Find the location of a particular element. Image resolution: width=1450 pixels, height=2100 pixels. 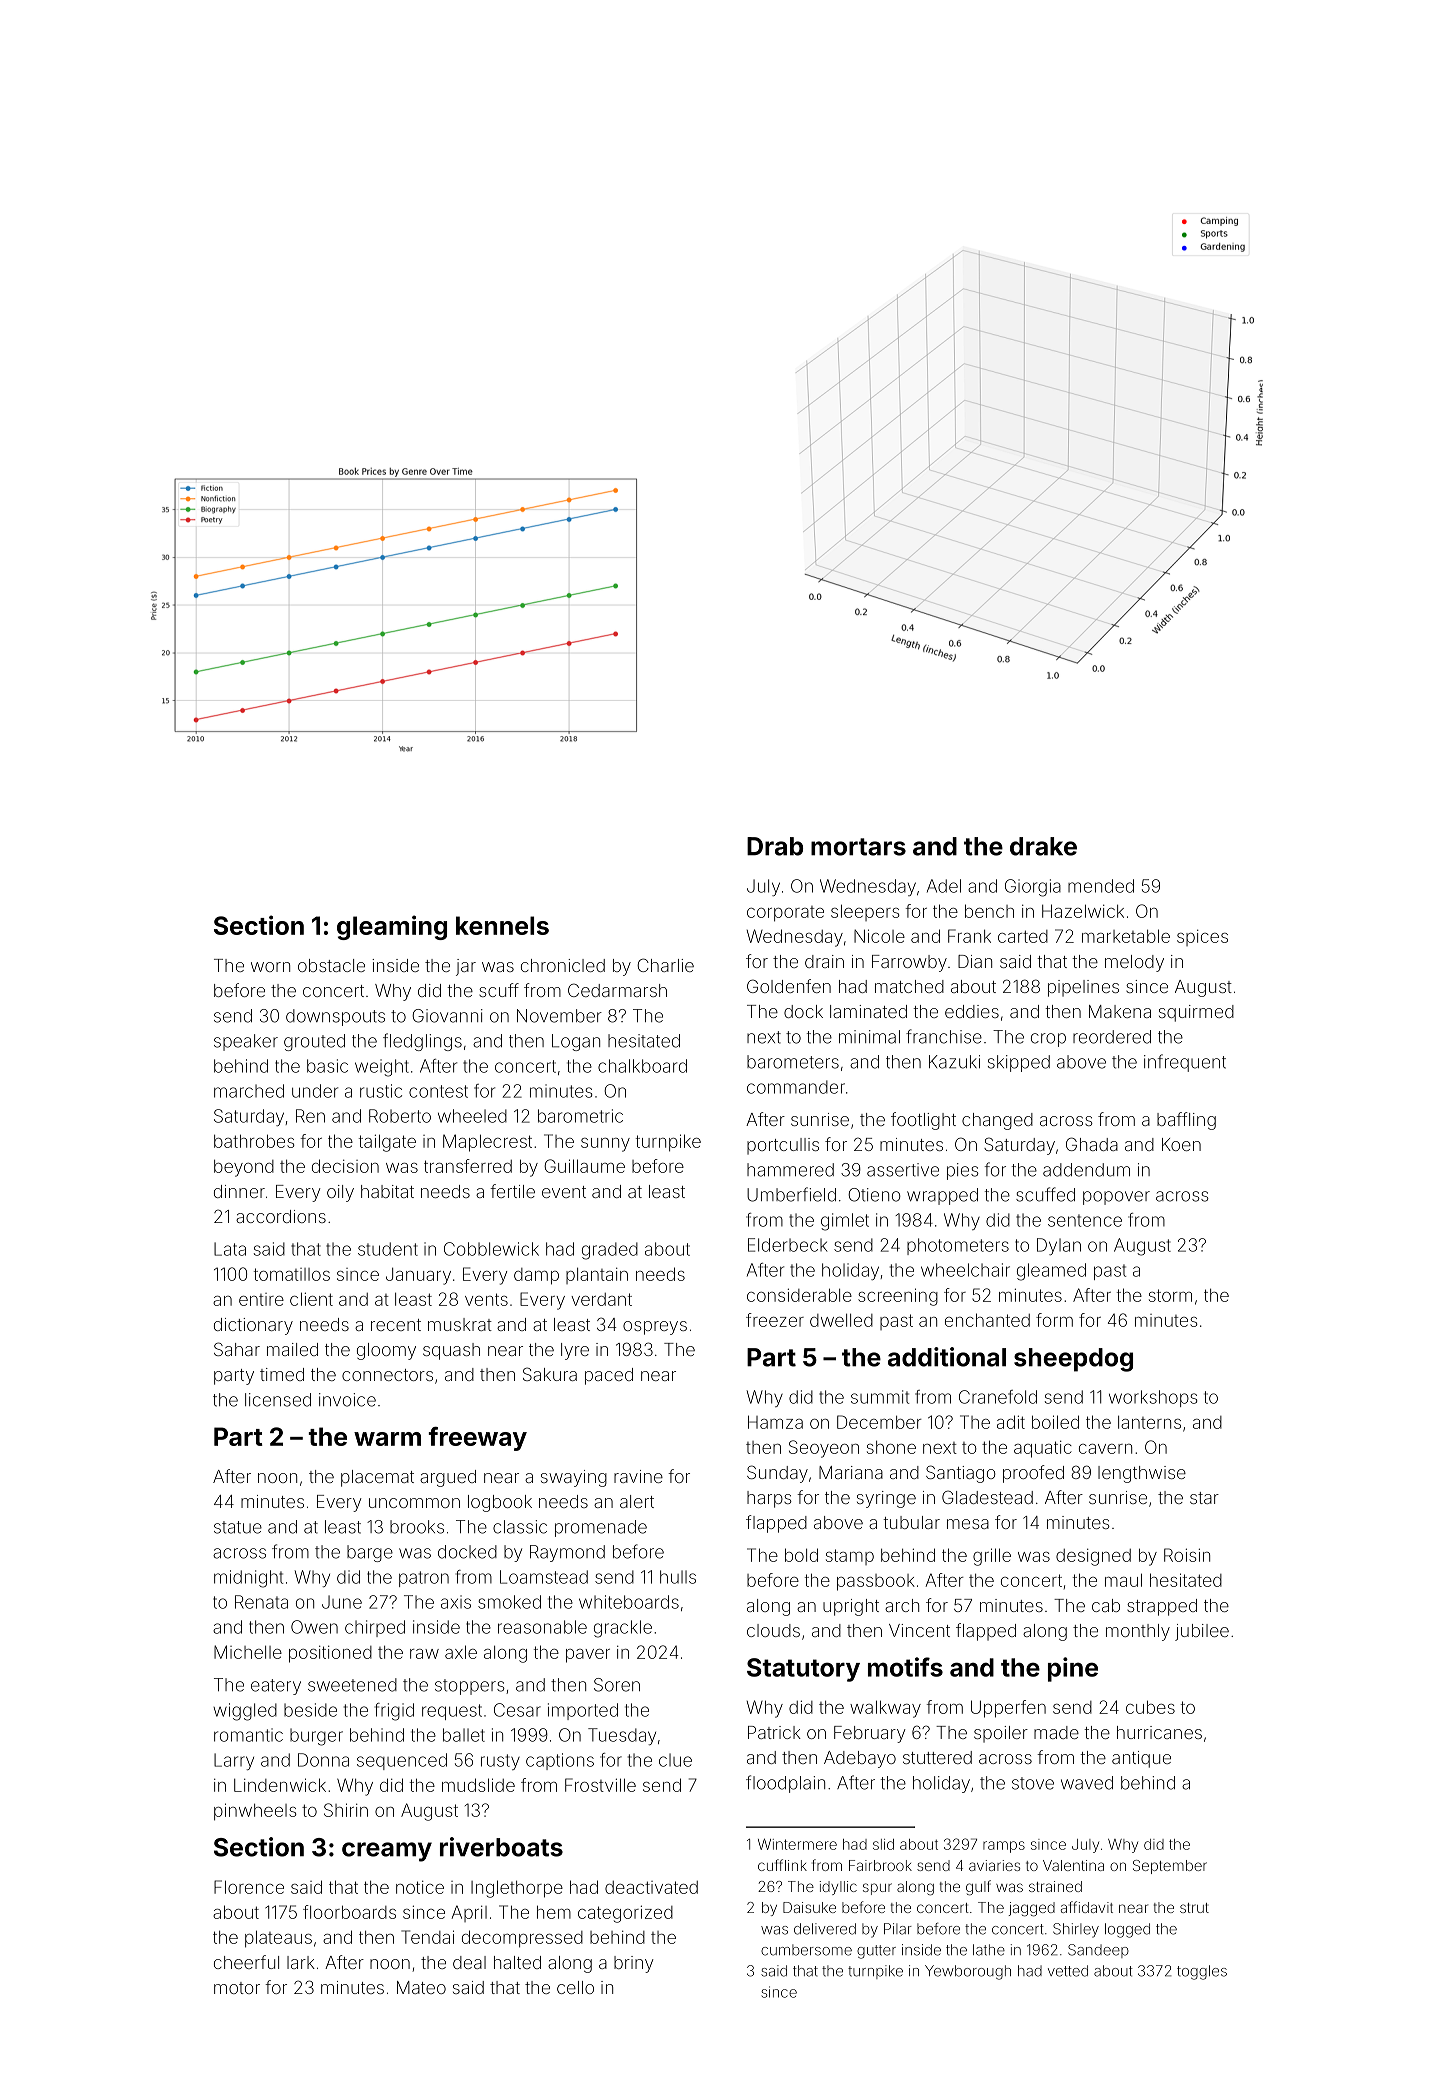

Florence is located at coordinates (249, 1887).
